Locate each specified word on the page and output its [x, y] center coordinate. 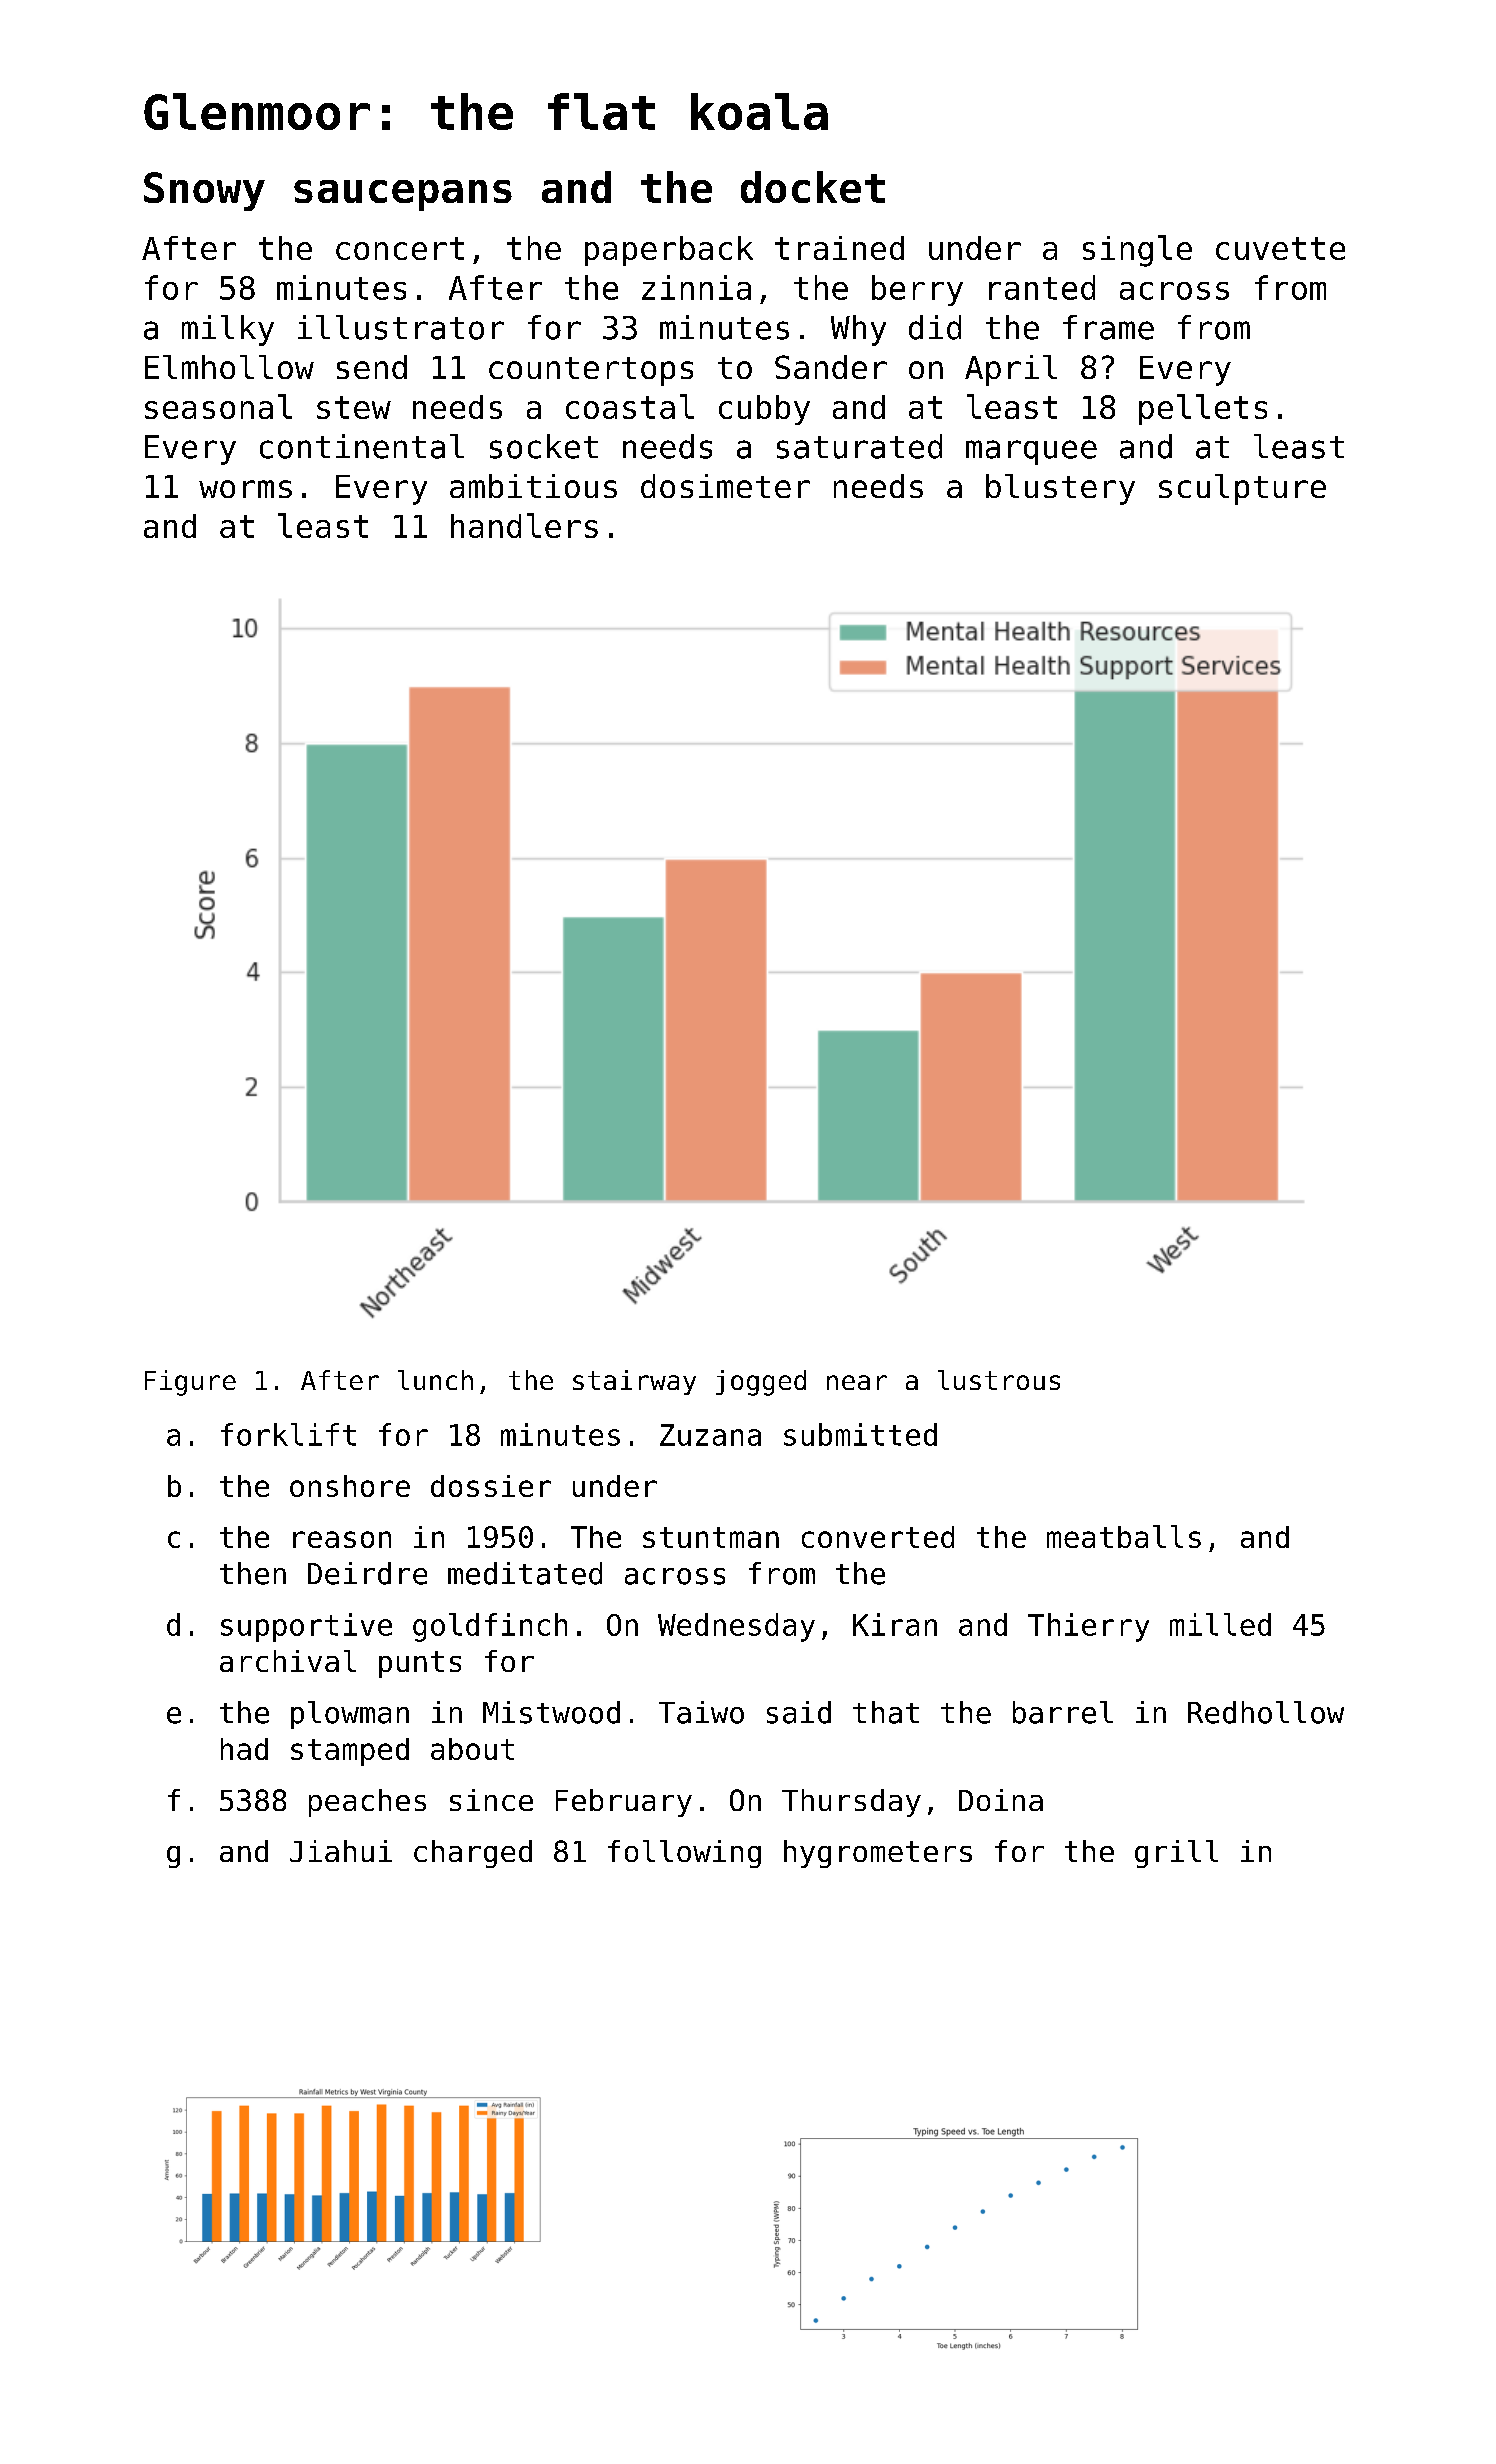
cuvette [1280, 248]
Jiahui [341, 1851]
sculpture [1242, 489]
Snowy [204, 191]
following [684, 1854]
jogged [761, 1383]
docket [813, 187]
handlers [524, 525]
